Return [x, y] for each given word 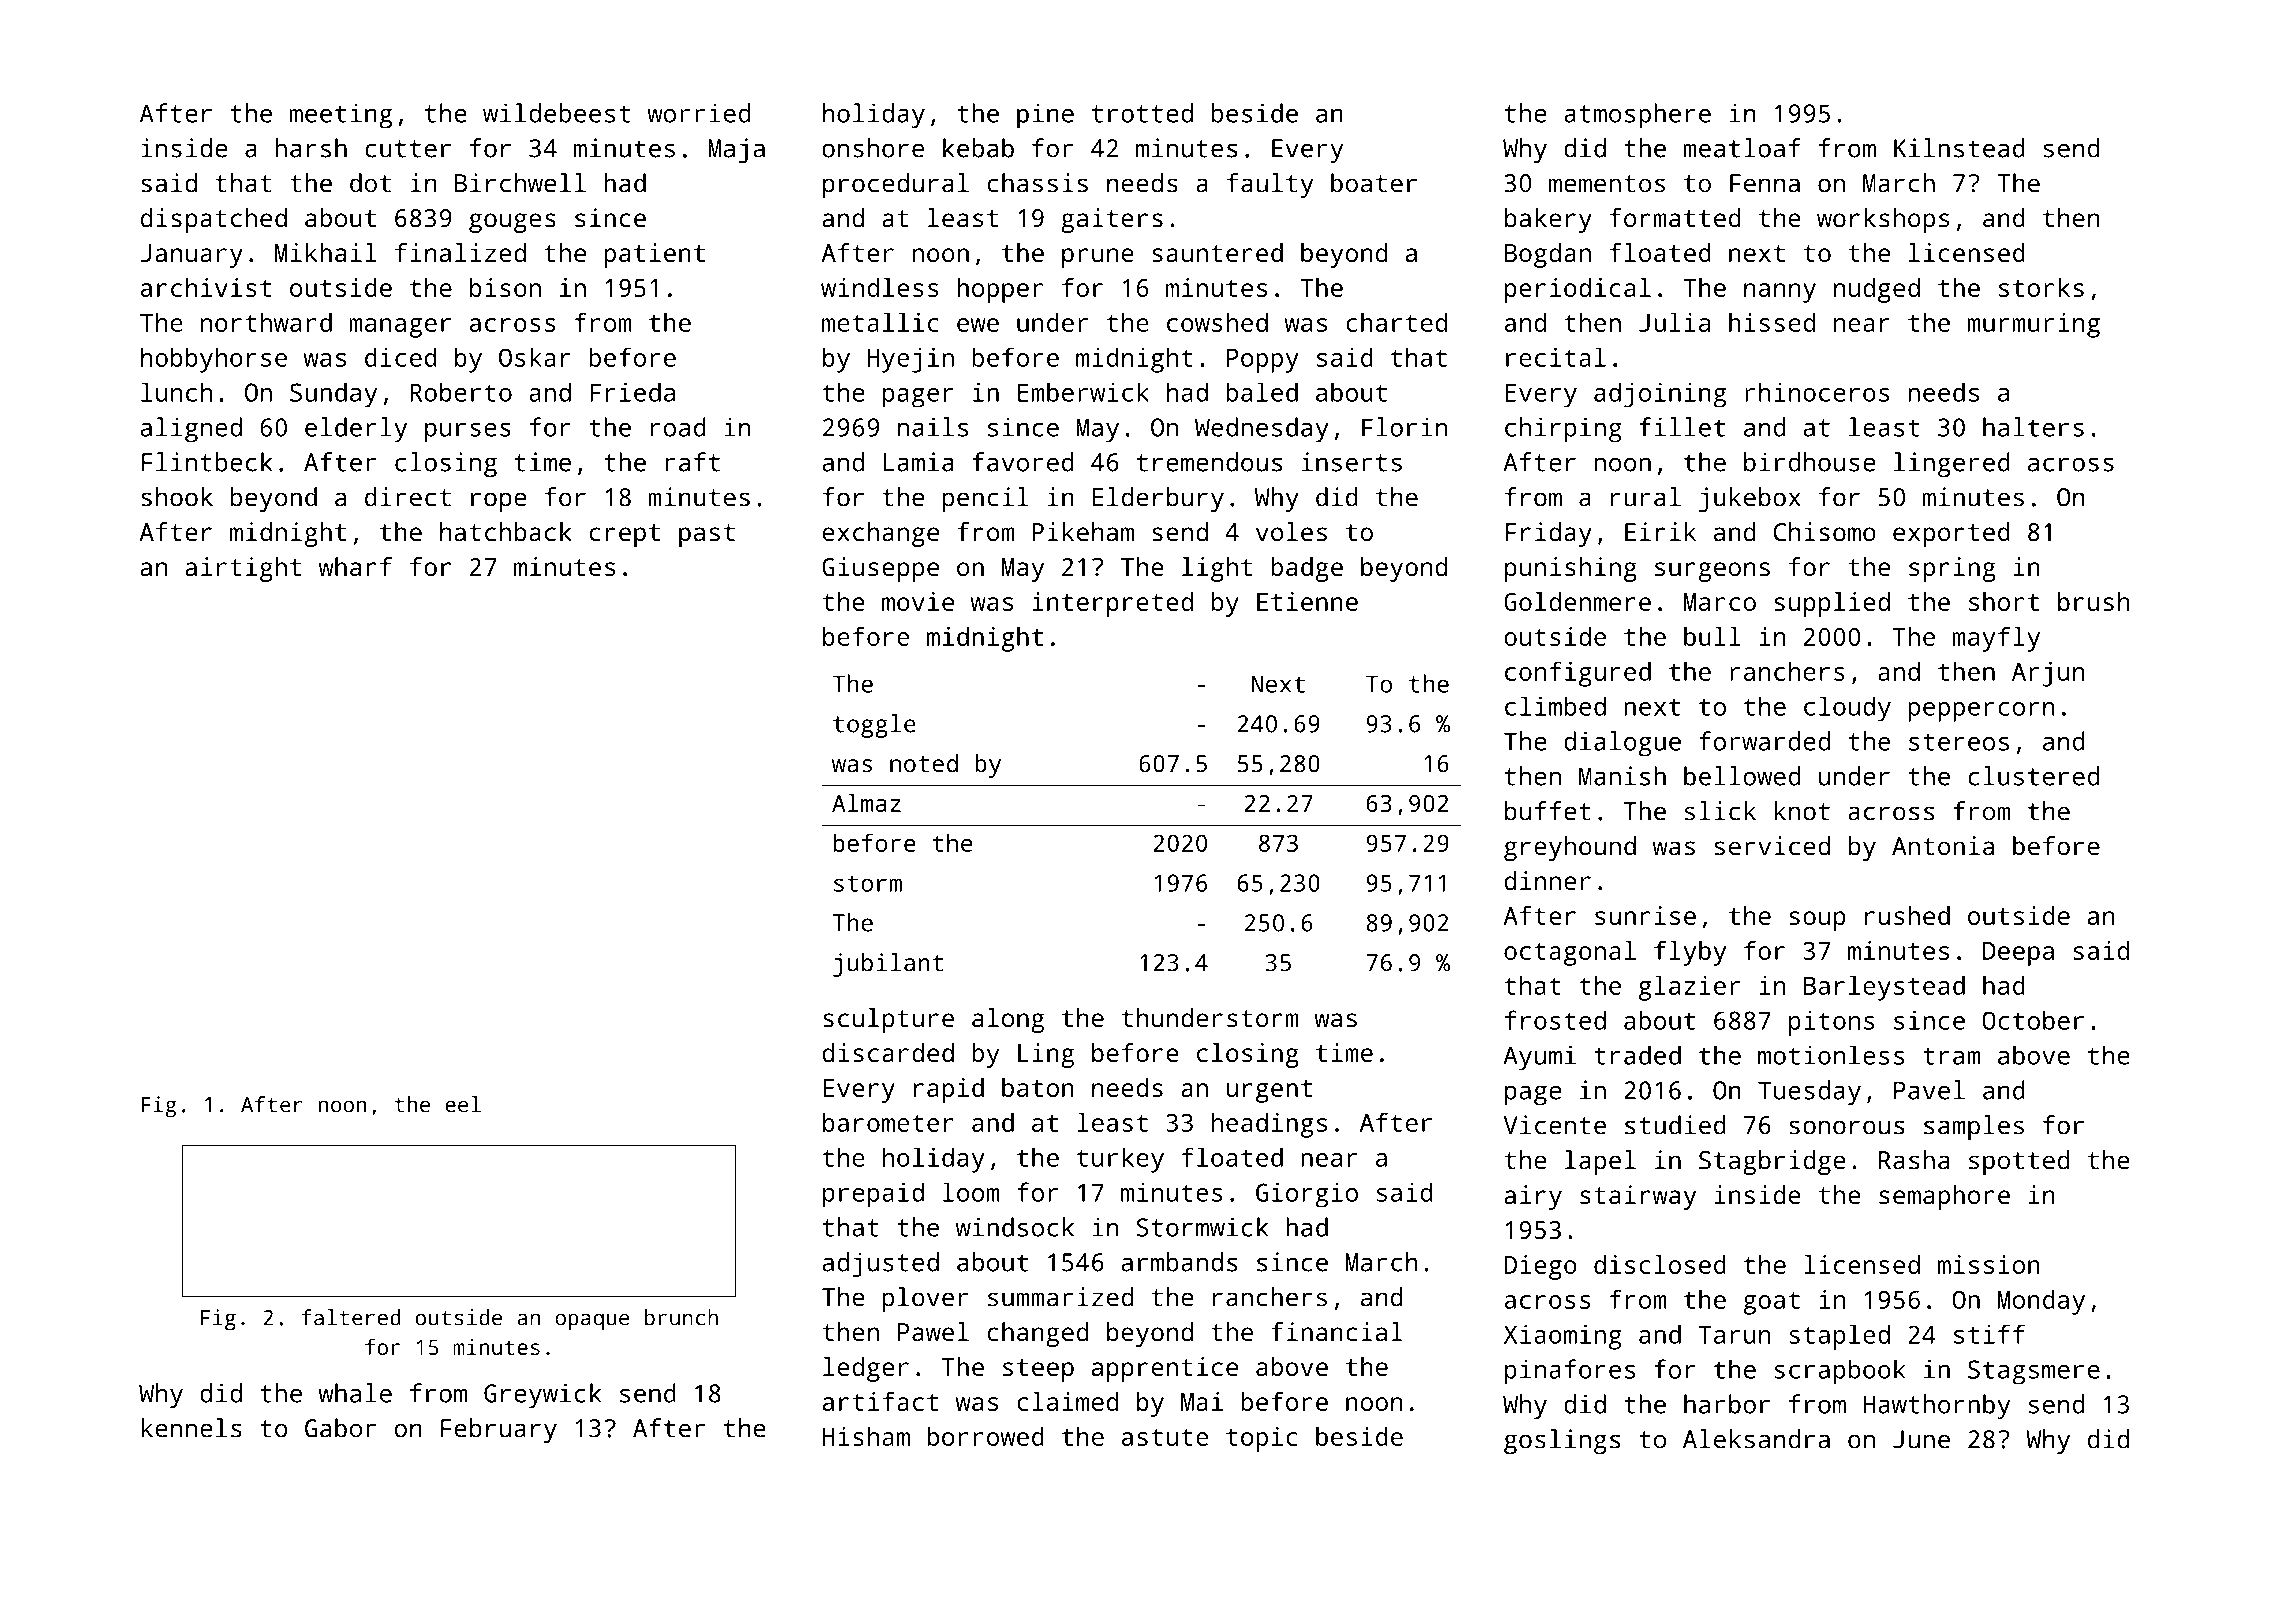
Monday [2041, 1302]
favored [1023, 462]
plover [926, 1299]
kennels [192, 1428]
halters [2033, 427]
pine [1045, 116]
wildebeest [556, 113]
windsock [1014, 1227]
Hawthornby [1936, 1407]
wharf [355, 566]
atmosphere [1637, 116]
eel [463, 1104]
